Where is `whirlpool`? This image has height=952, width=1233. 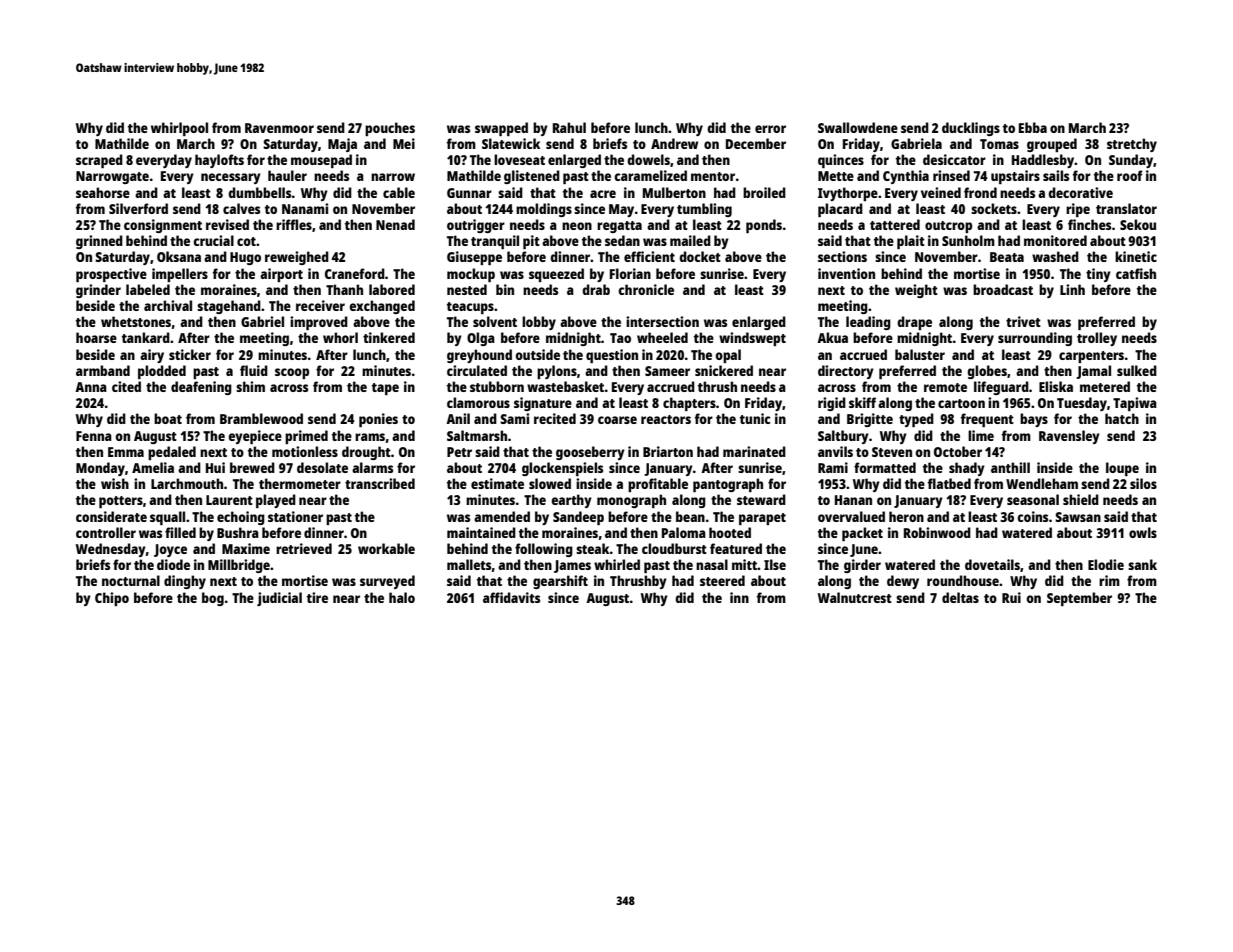
whirlpool is located at coordinates (179, 129).
